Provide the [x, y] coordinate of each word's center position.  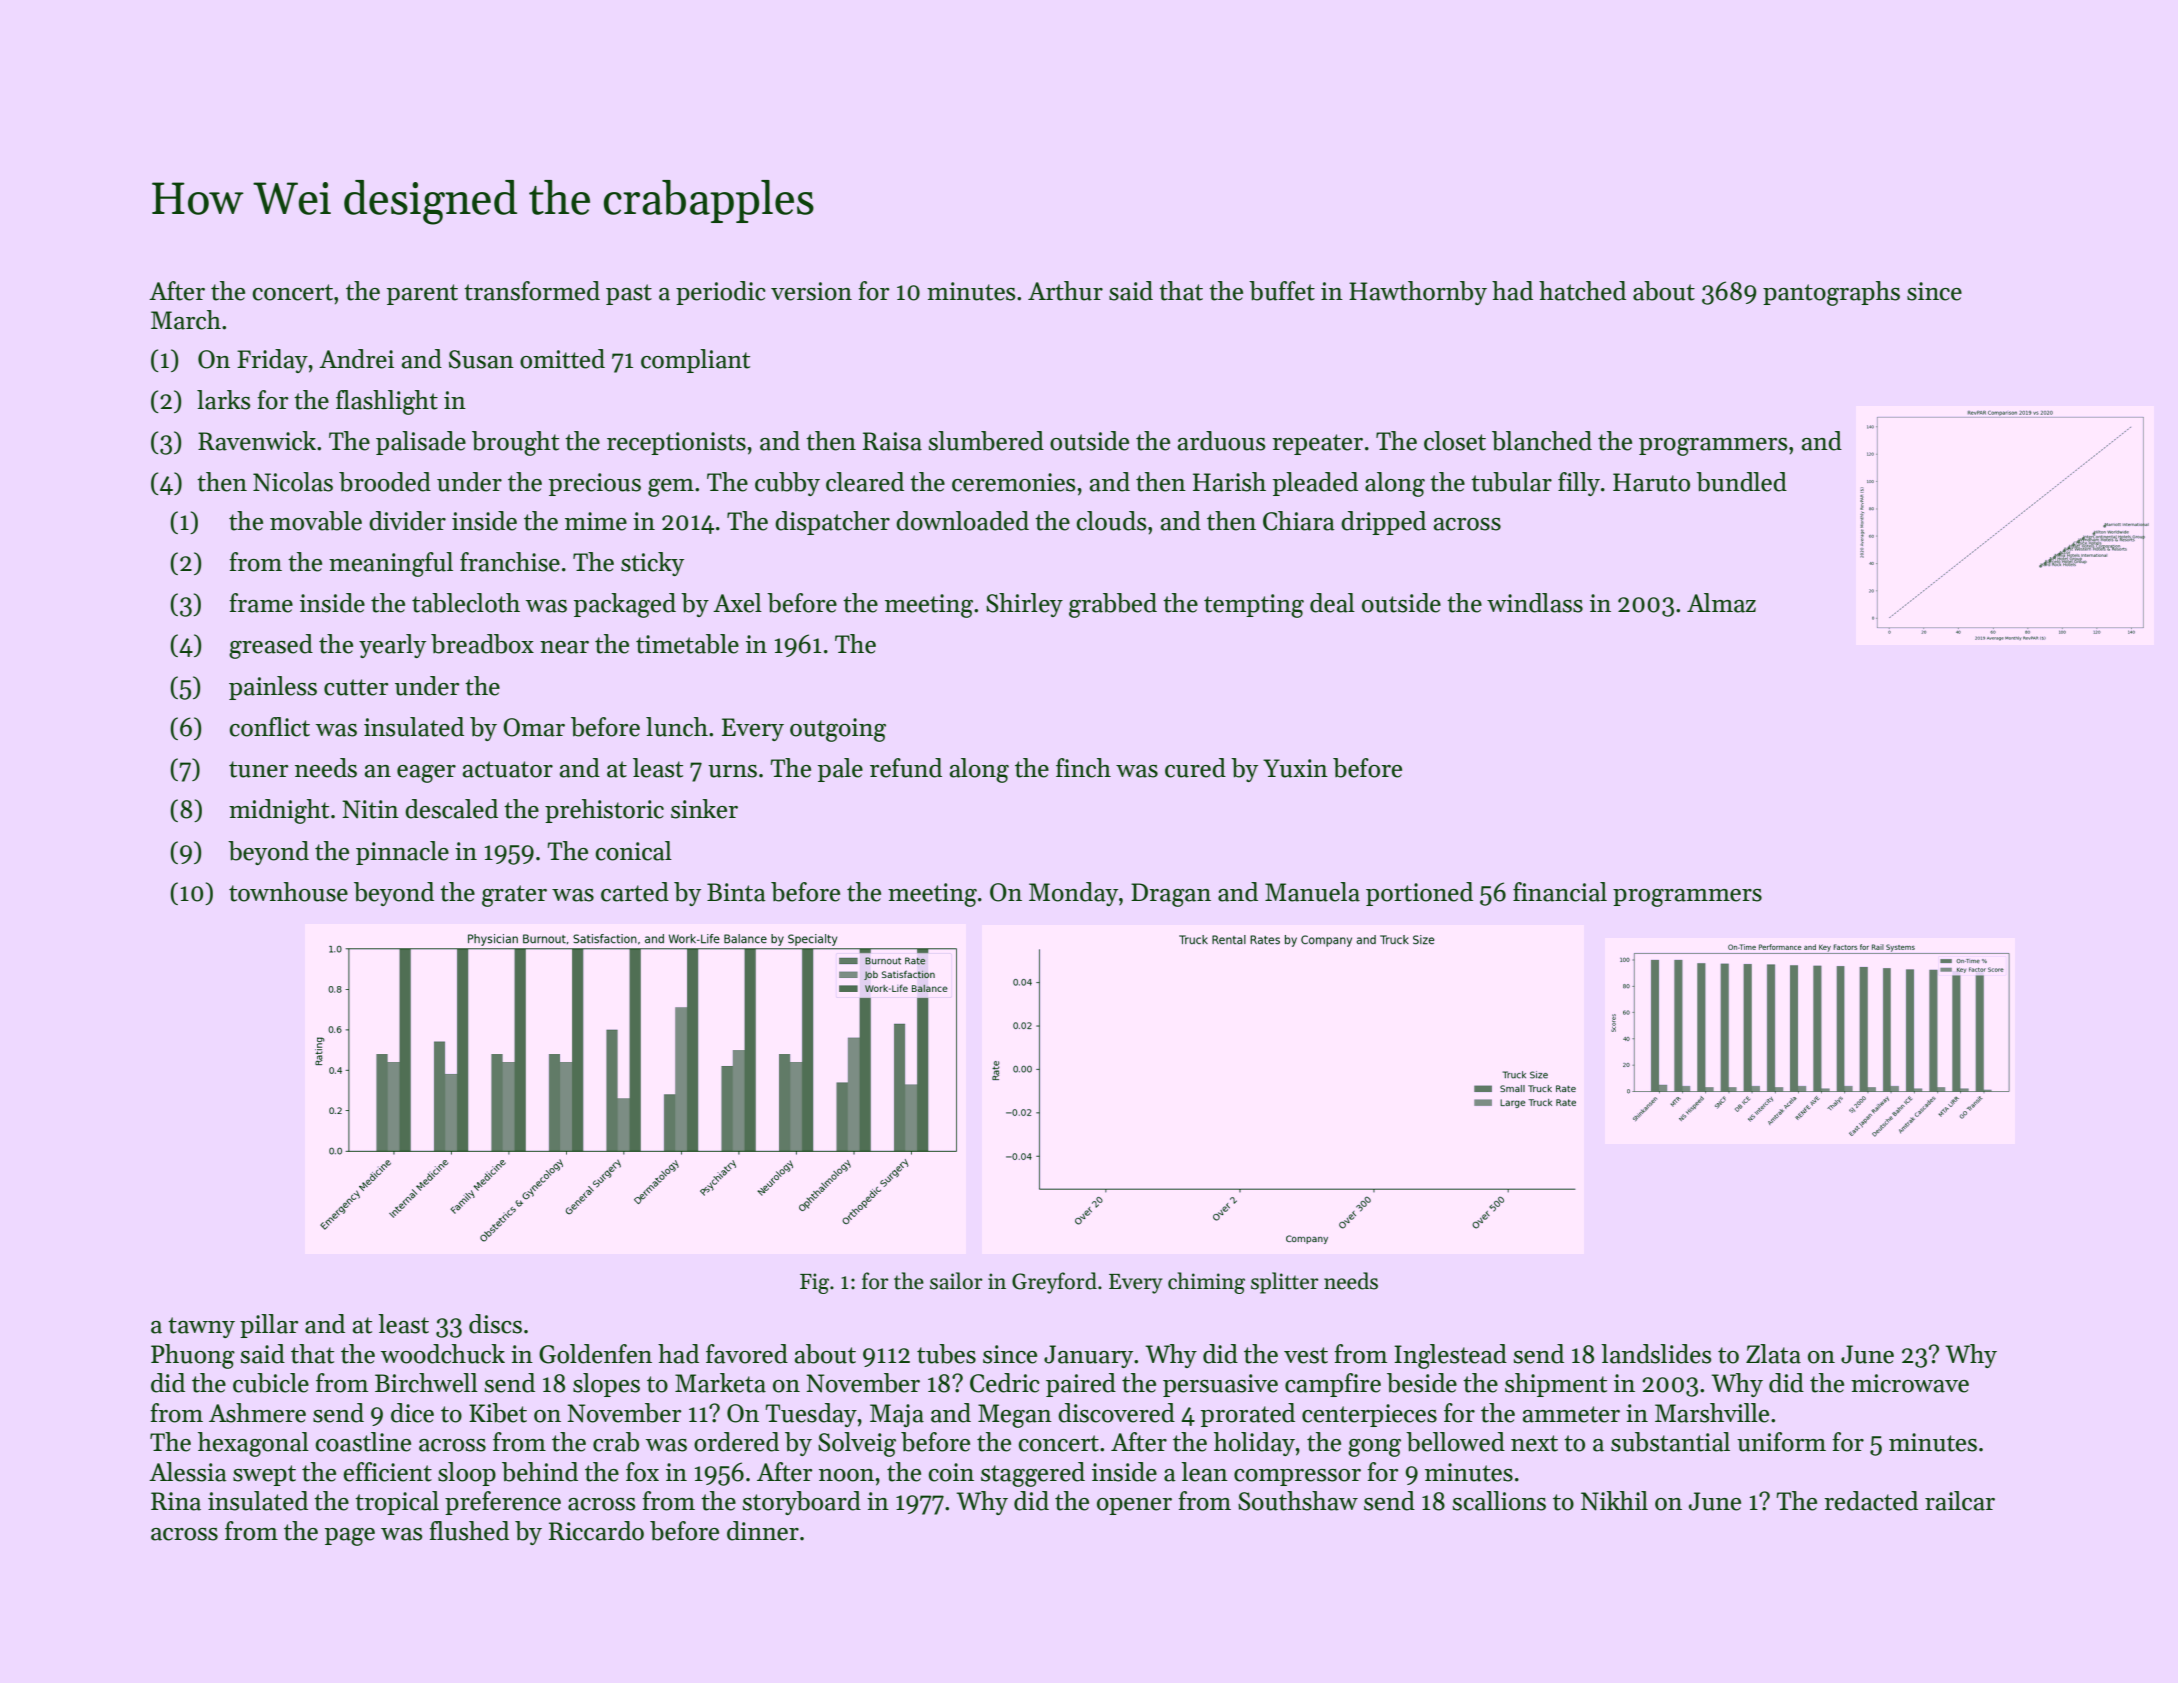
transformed [532, 291]
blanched [1542, 441]
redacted [1871, 1501]
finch [1083, 768]
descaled [451, 809]
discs [495, 1324]
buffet [1282, 291]
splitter [1285, 1283]
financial [1560, 892]
